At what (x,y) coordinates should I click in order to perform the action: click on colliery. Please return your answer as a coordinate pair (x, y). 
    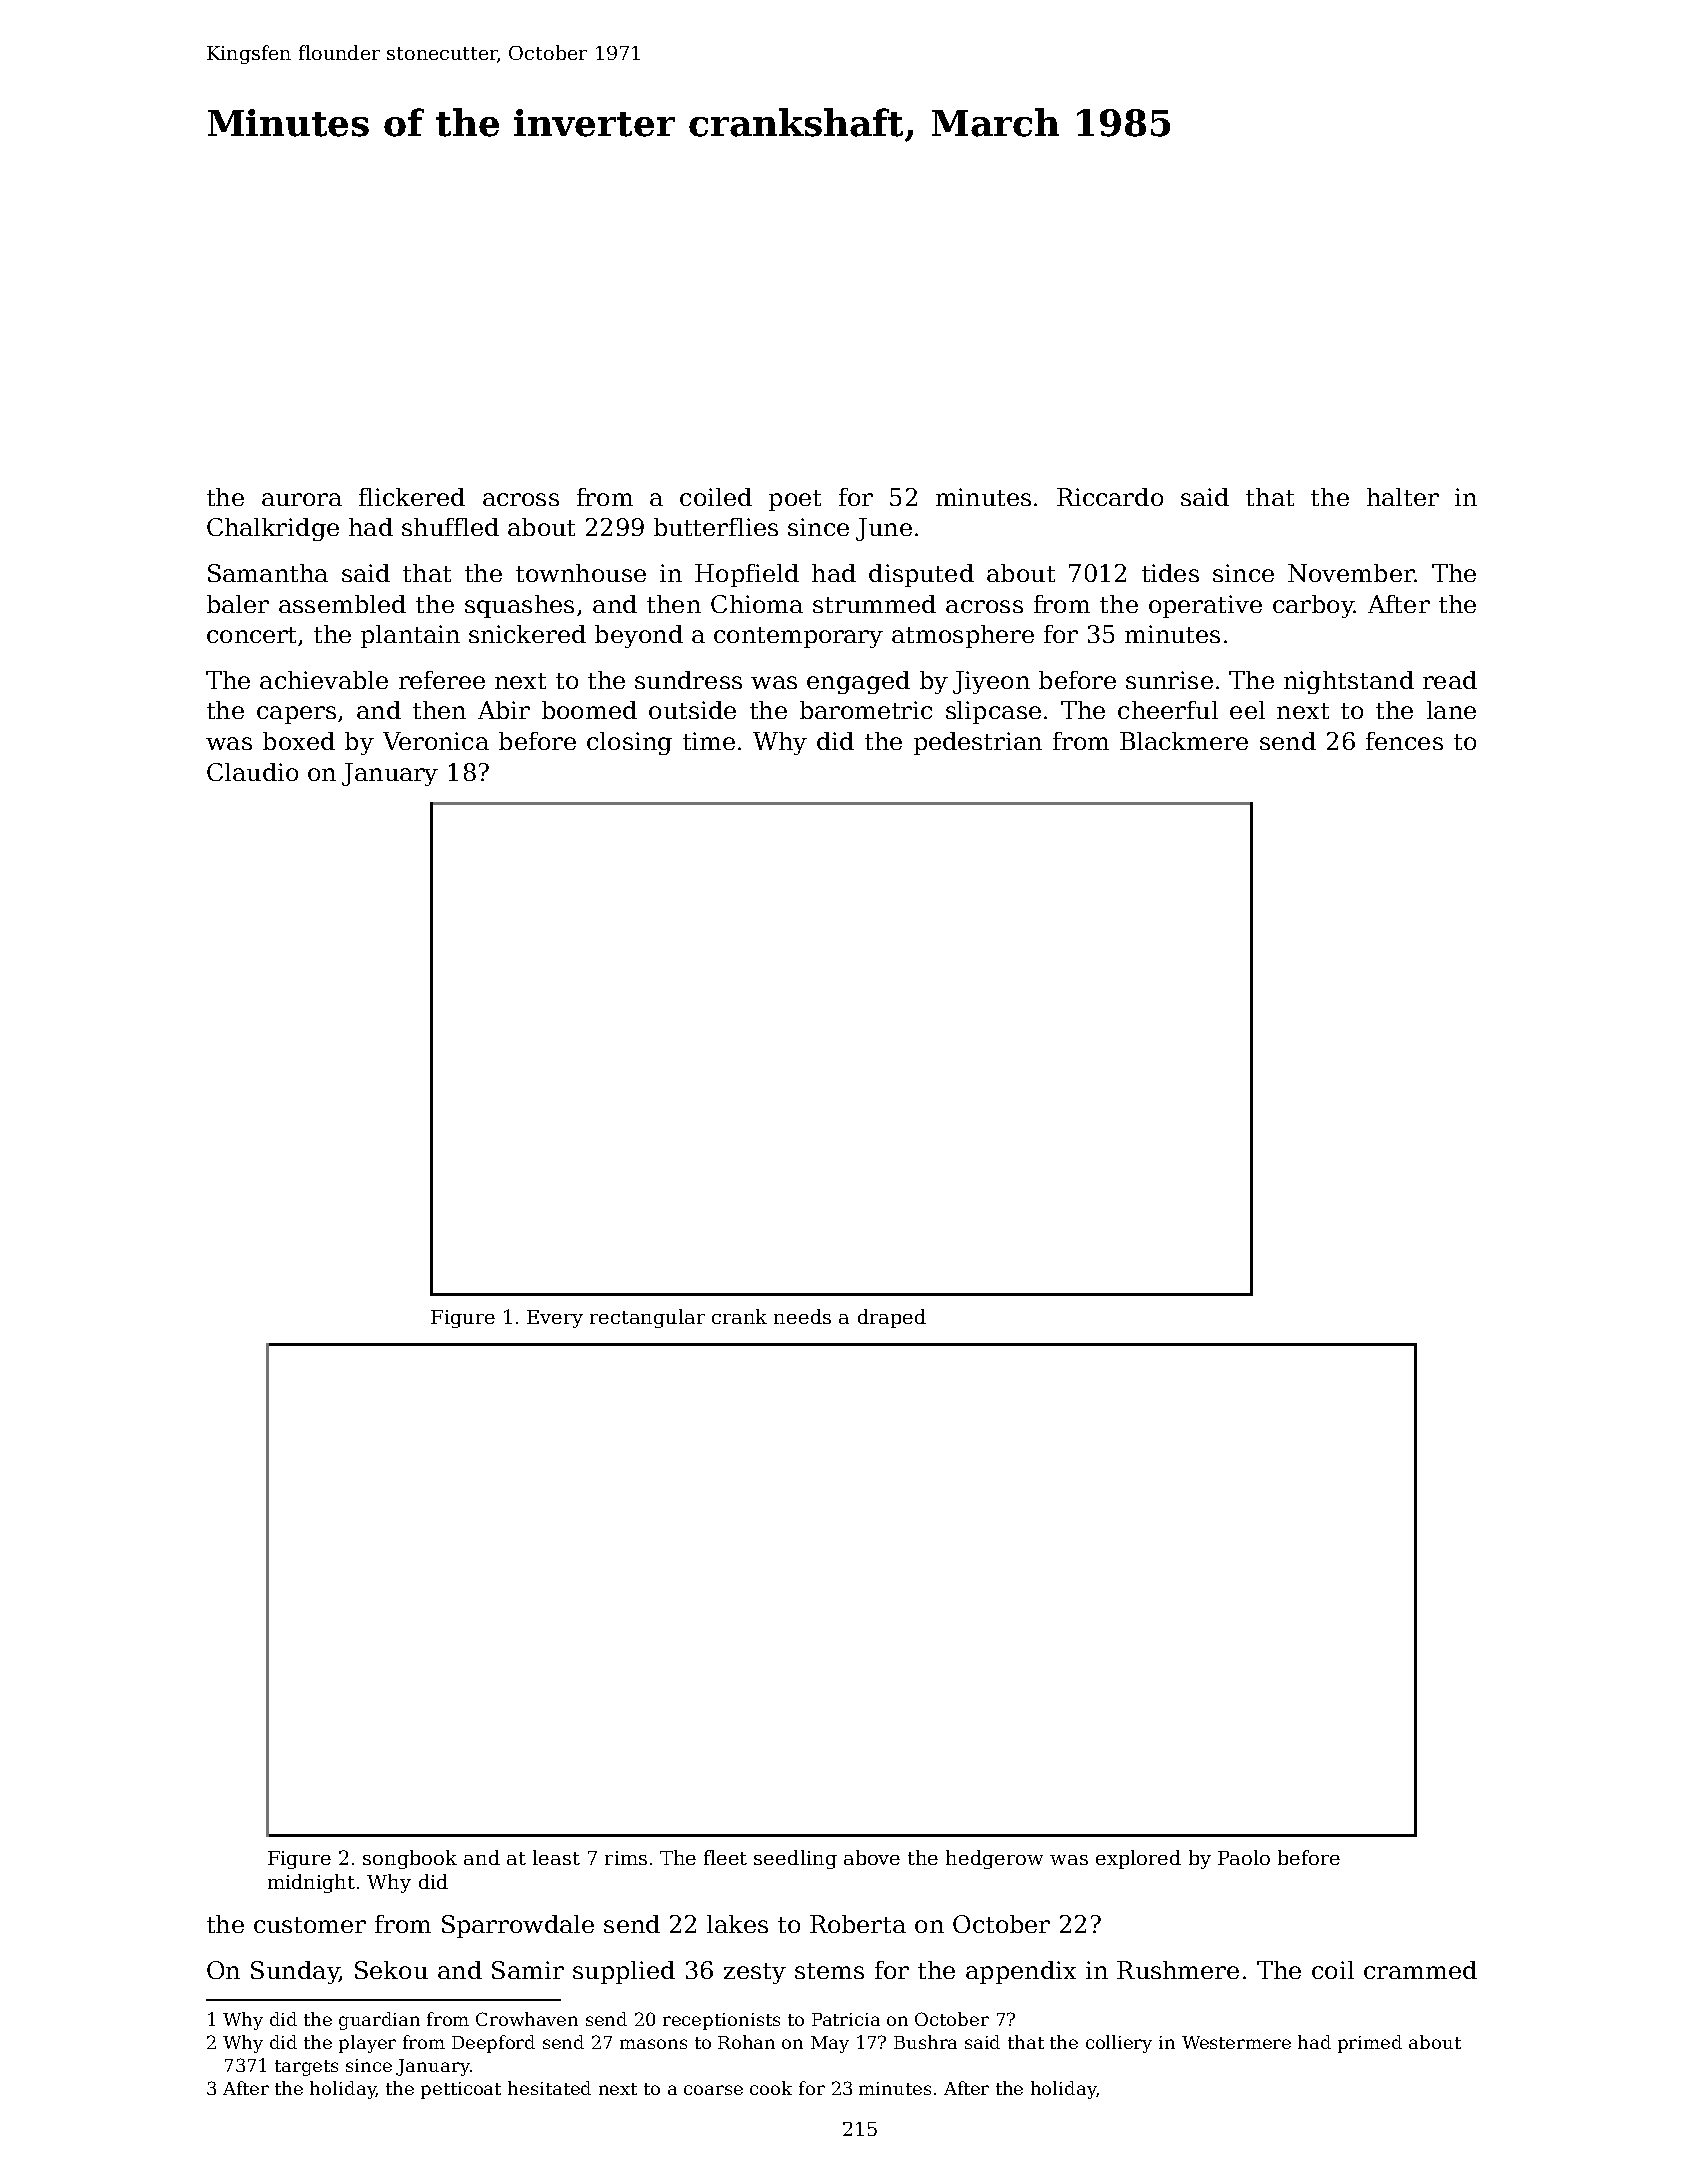
    Looking at the image, I should click on (1119, 2044).
